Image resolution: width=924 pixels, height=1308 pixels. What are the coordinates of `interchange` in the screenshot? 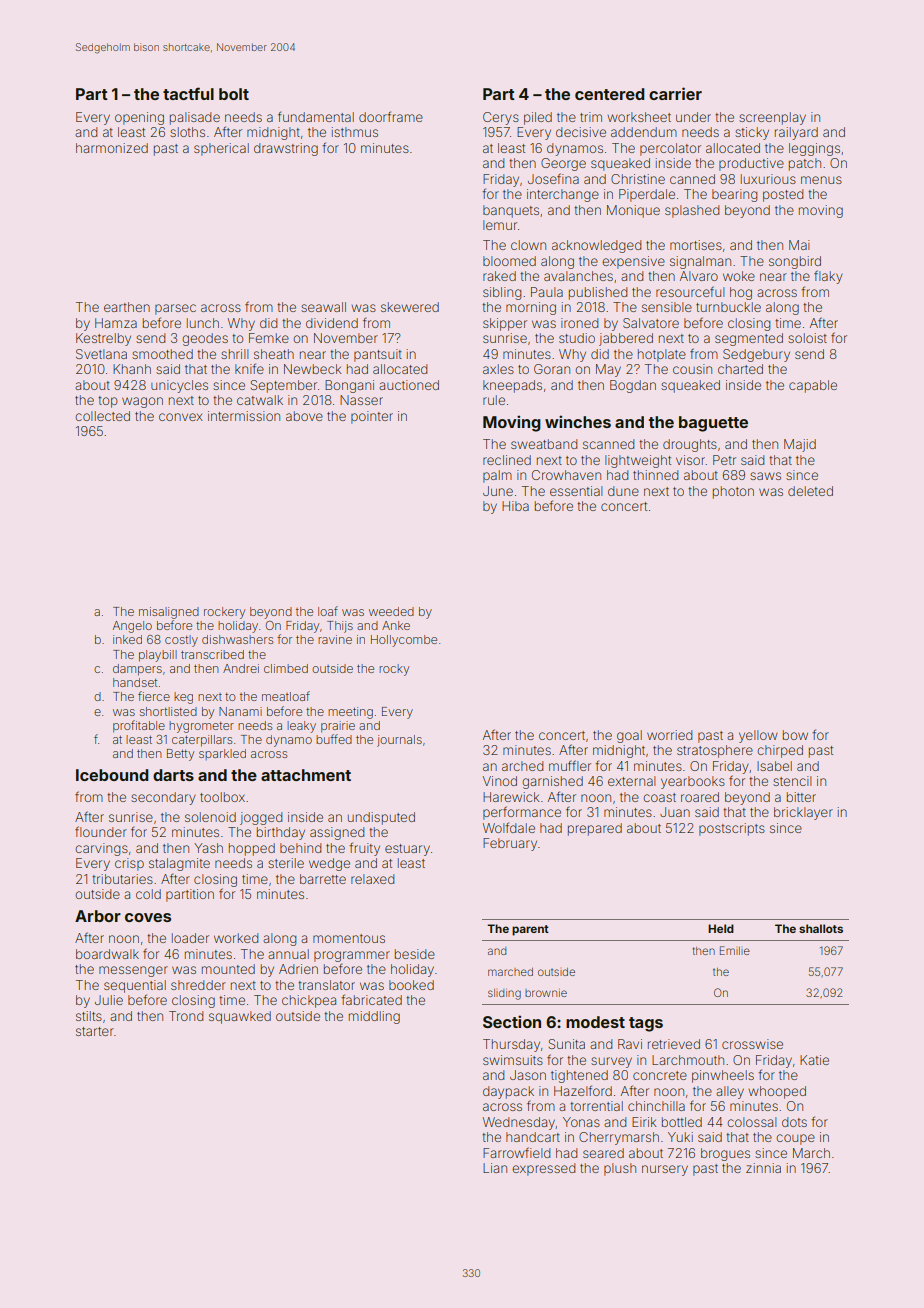 It's located at (563, 195).
